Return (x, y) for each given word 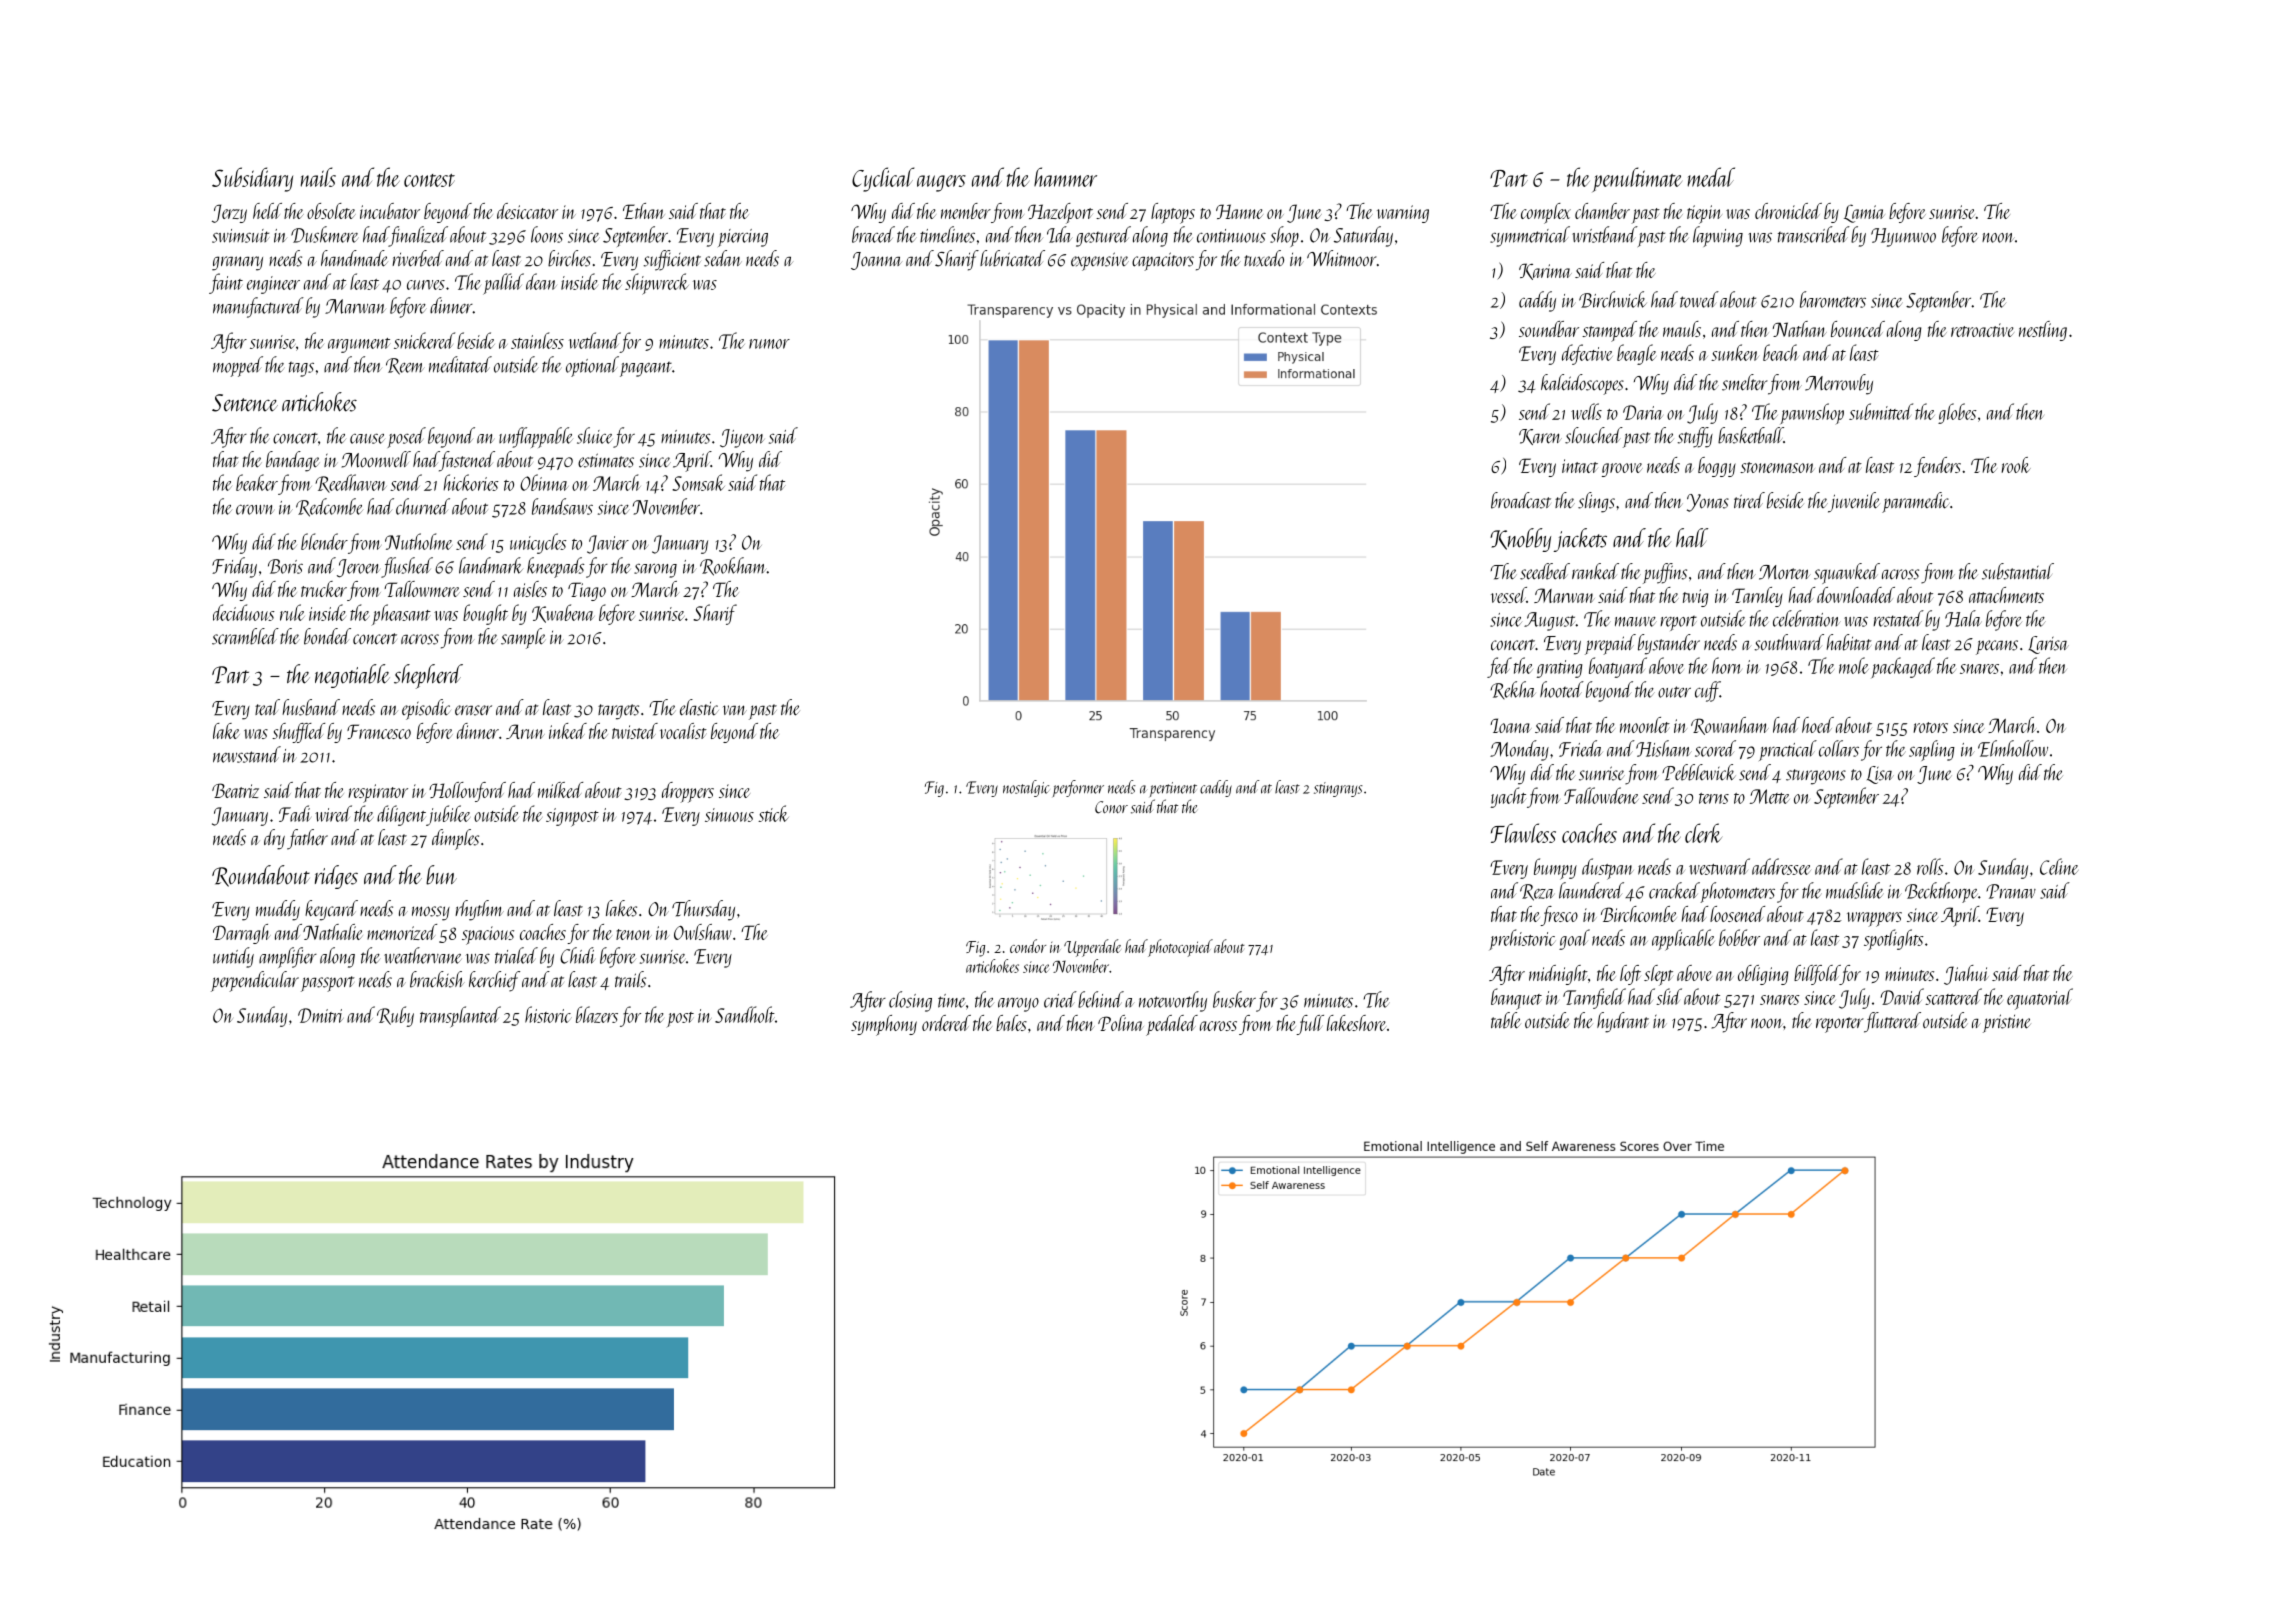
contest (429, 180)
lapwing (1718, 236)
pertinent (1173, 789)
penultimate (1637, 179)
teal (267, 707)
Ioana (1510, 725)
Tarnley (1757, 597)
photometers (1737, 892)
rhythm (479, 910)
